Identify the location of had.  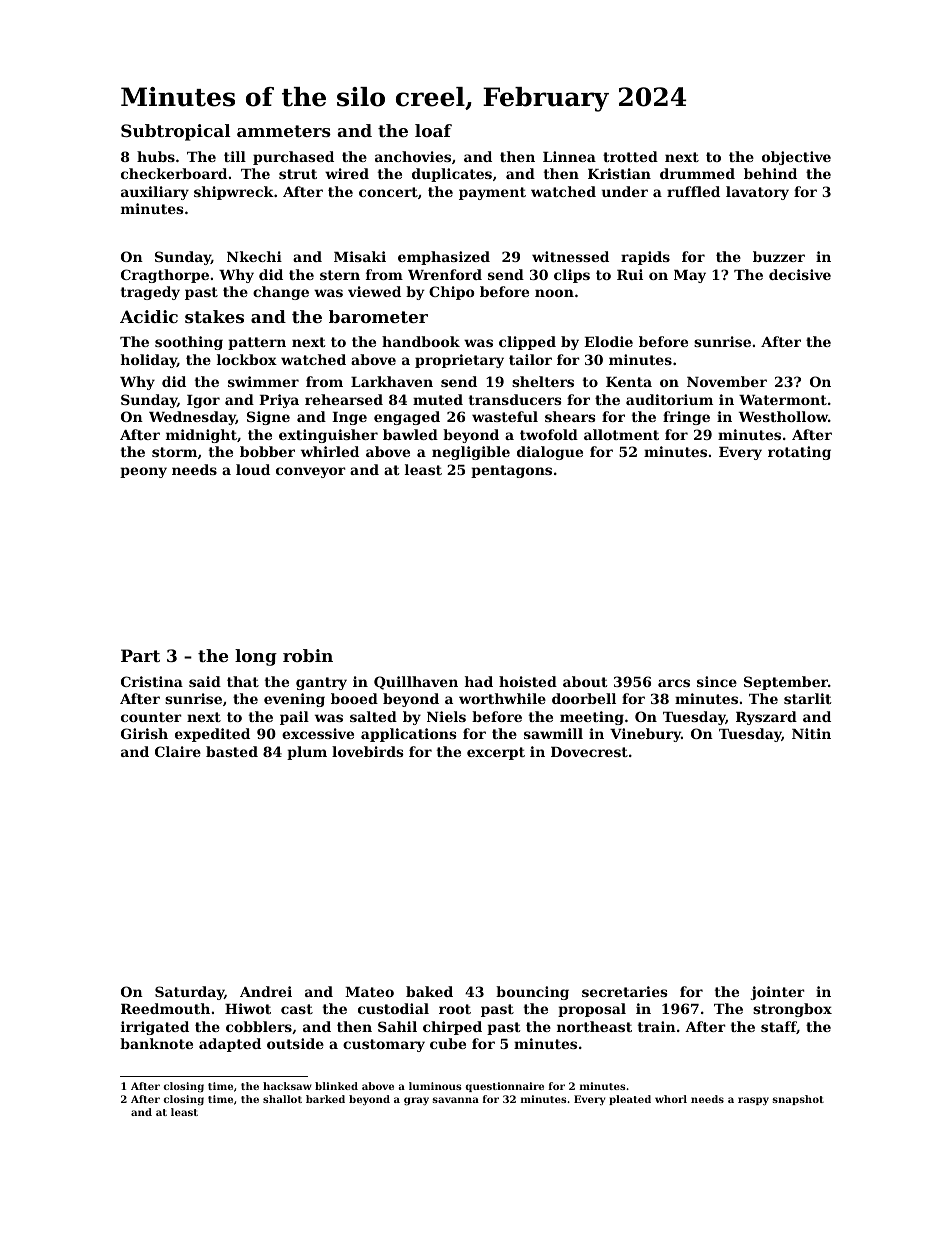
(479, 681).
